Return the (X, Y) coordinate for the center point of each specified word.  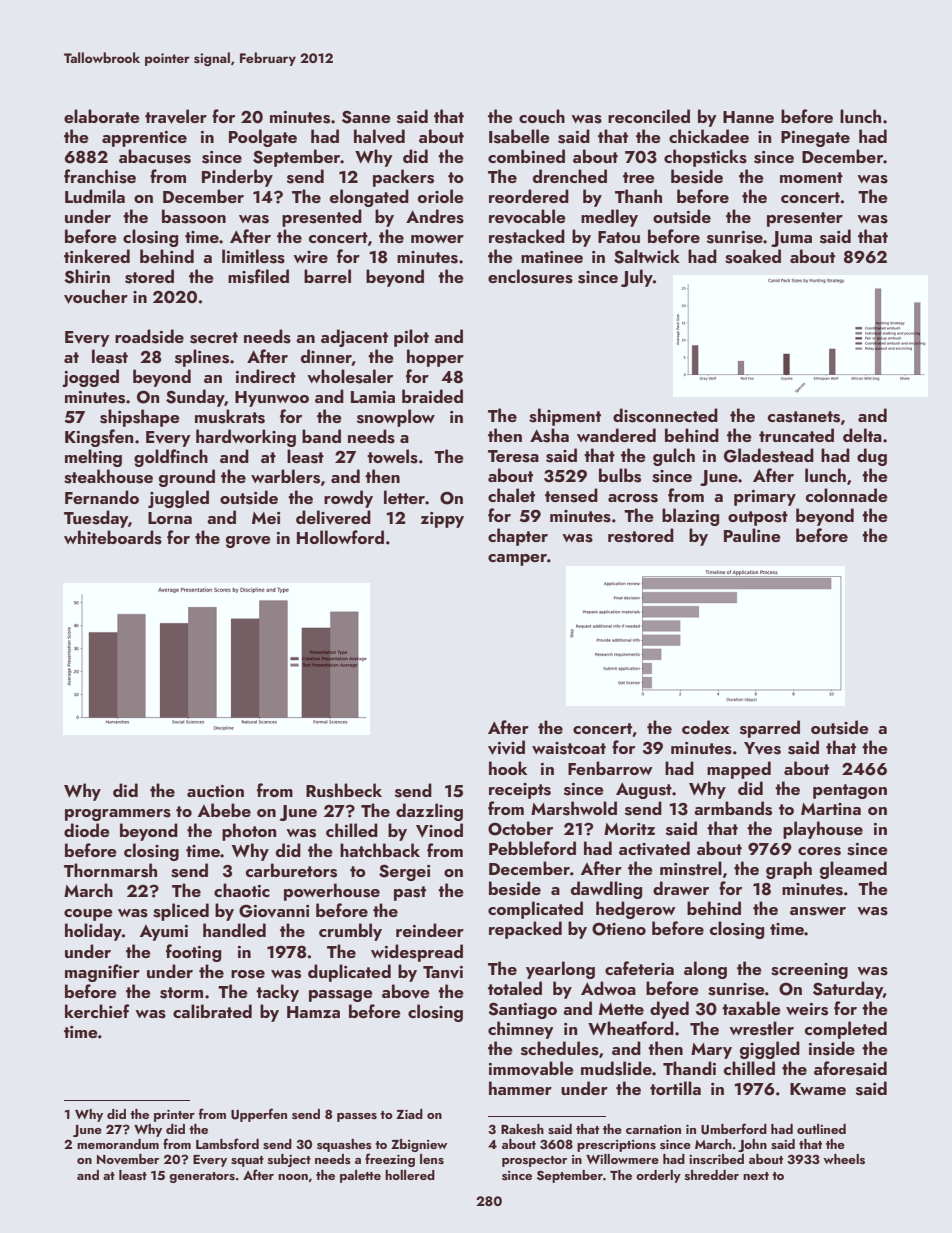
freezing (390, 1160)
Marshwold (574, 808)
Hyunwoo (272, 399)
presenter (805, 219)
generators (202, 1177)
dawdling (606, 890)
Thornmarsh (110, 870)
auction (215, 791)
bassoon (194, 216)
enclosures (530, 276)
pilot (411, 338)
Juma (791, 239)
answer (818, 911)
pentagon (850, 791)
